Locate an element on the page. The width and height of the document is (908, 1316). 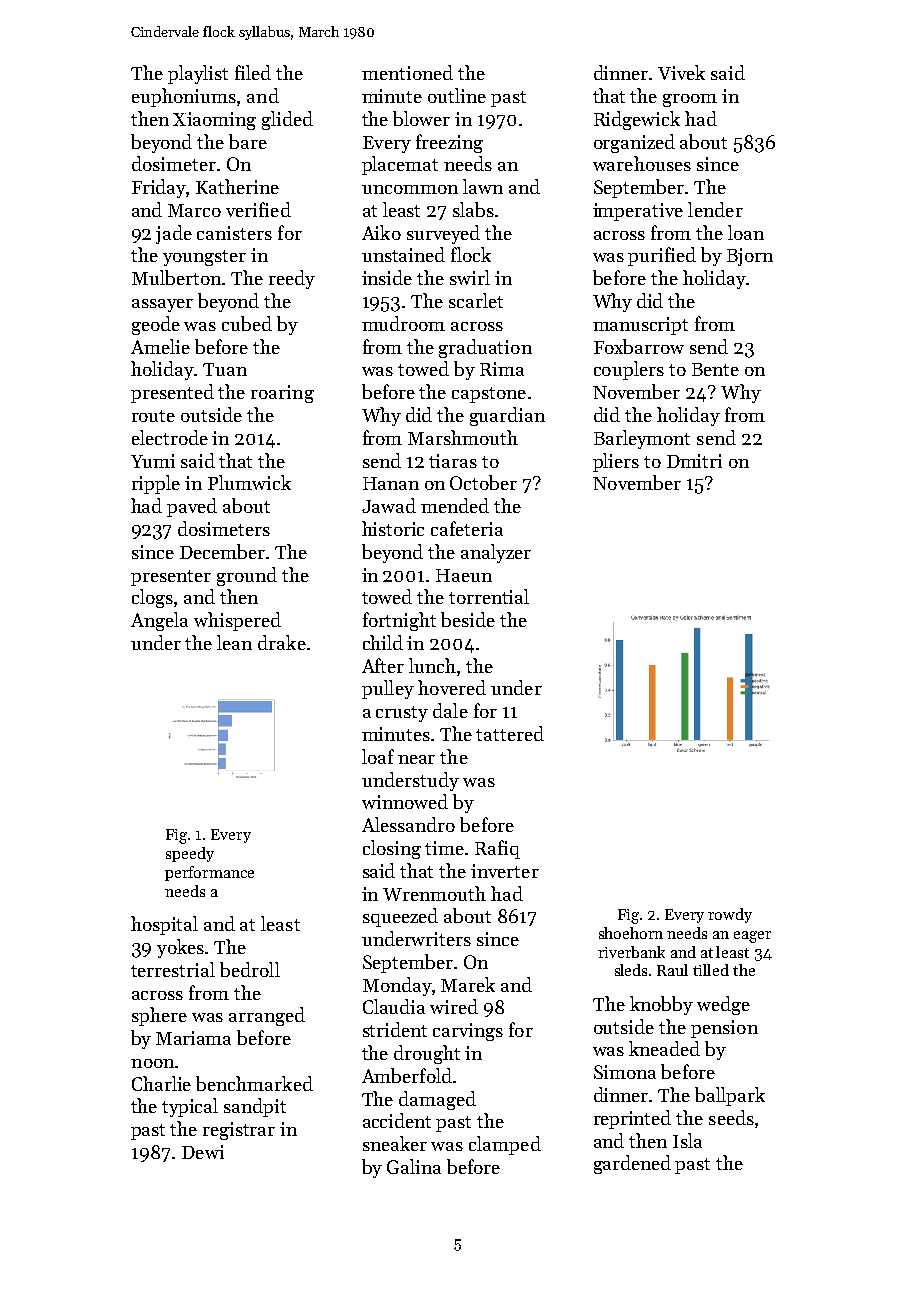
carvings is located at coordinates (468, 1032).
